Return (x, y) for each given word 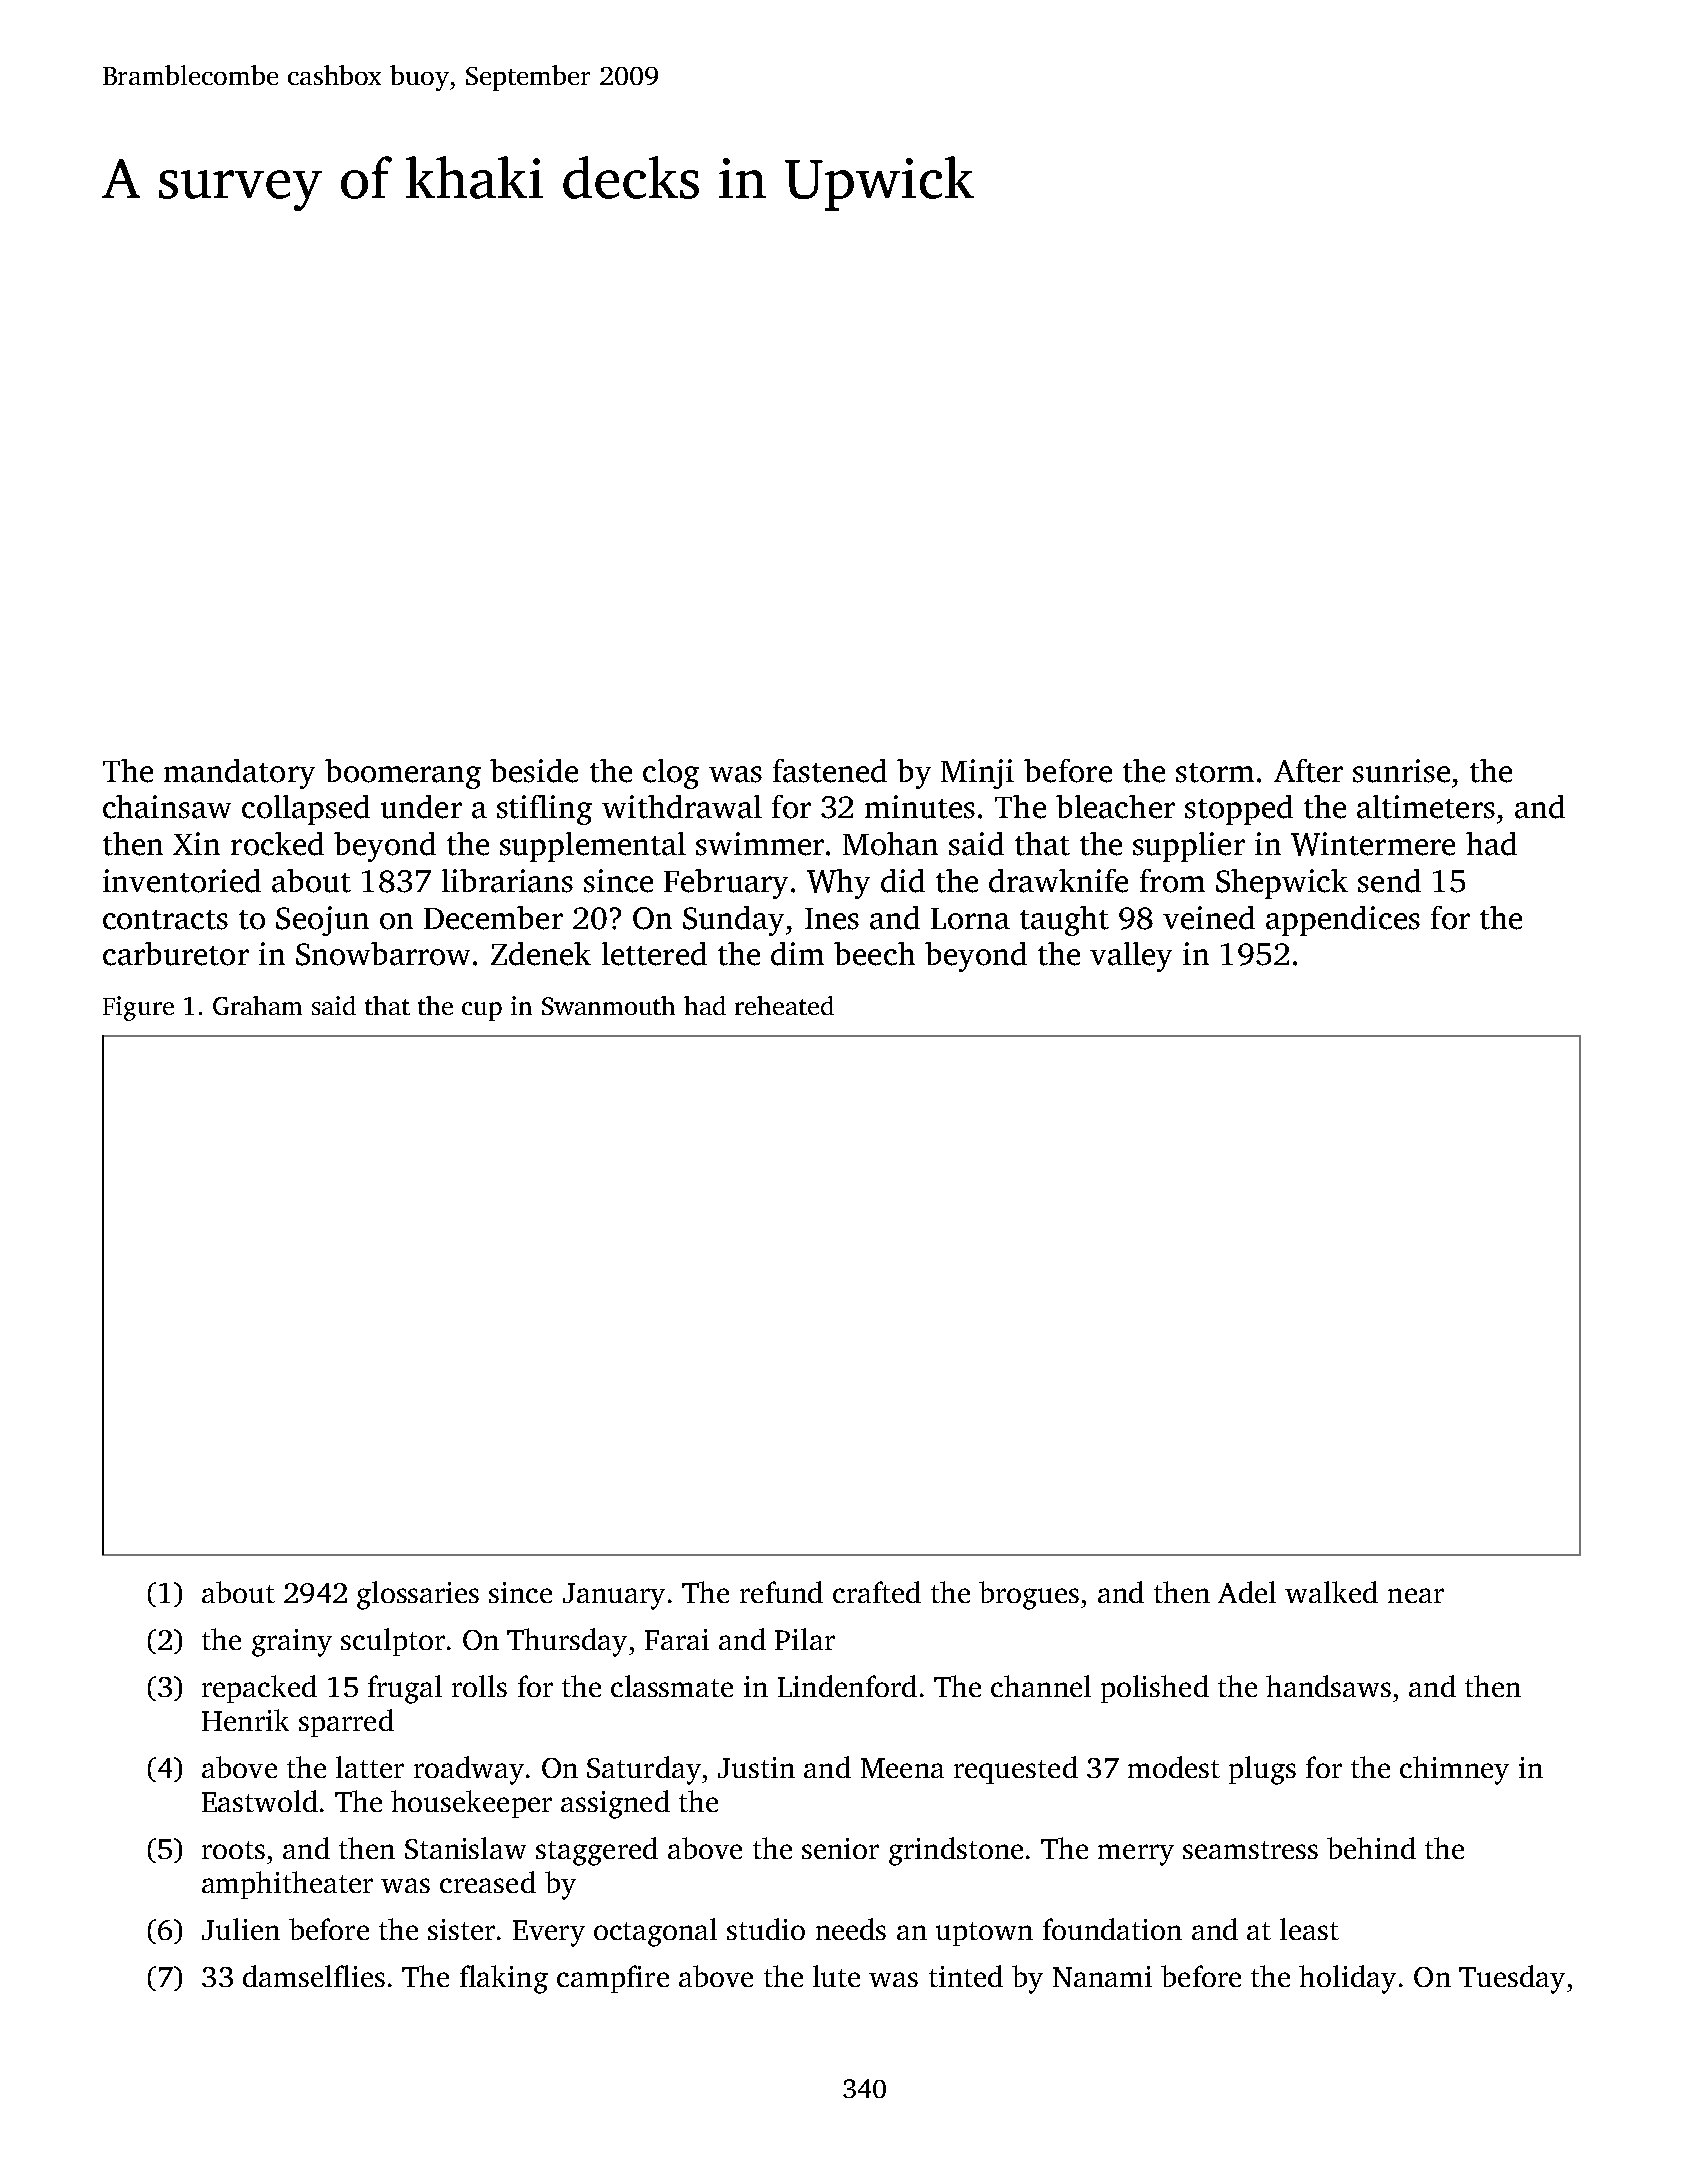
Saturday (644, 1770)
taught (1064, 921)
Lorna (970, 919)
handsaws (1328, 1686)
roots (233, 1850)
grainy (292, 1643)
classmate (672, 1686)
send (1389, 881)
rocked (277, 844)
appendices (1343, 921)
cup (482, 1011)
